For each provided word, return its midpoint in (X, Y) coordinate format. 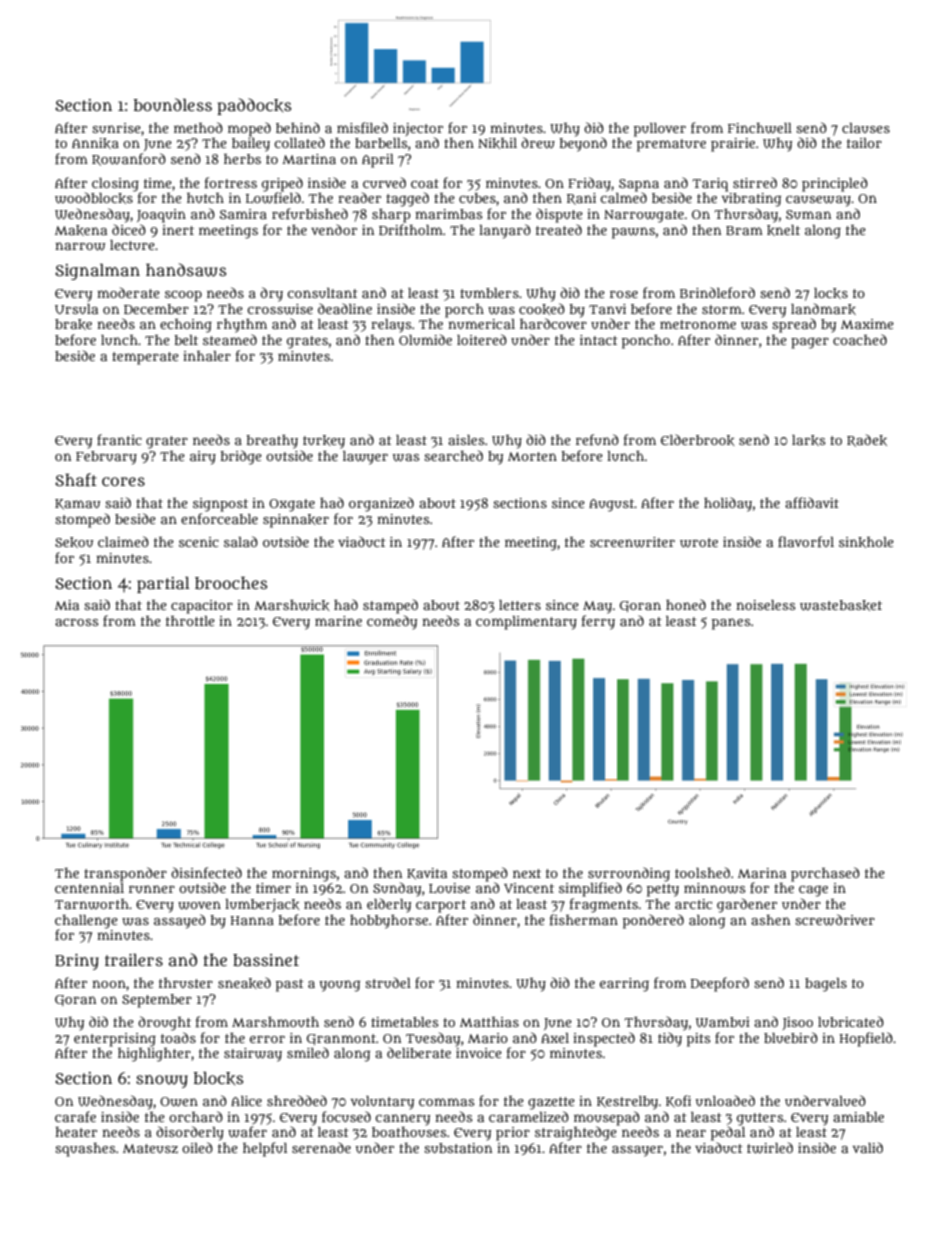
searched (453, 455)
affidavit (812, 502)
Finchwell (760, 128)
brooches (231, 582)
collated (300, 142)
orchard (196, 1116)
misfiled (362, 127)
